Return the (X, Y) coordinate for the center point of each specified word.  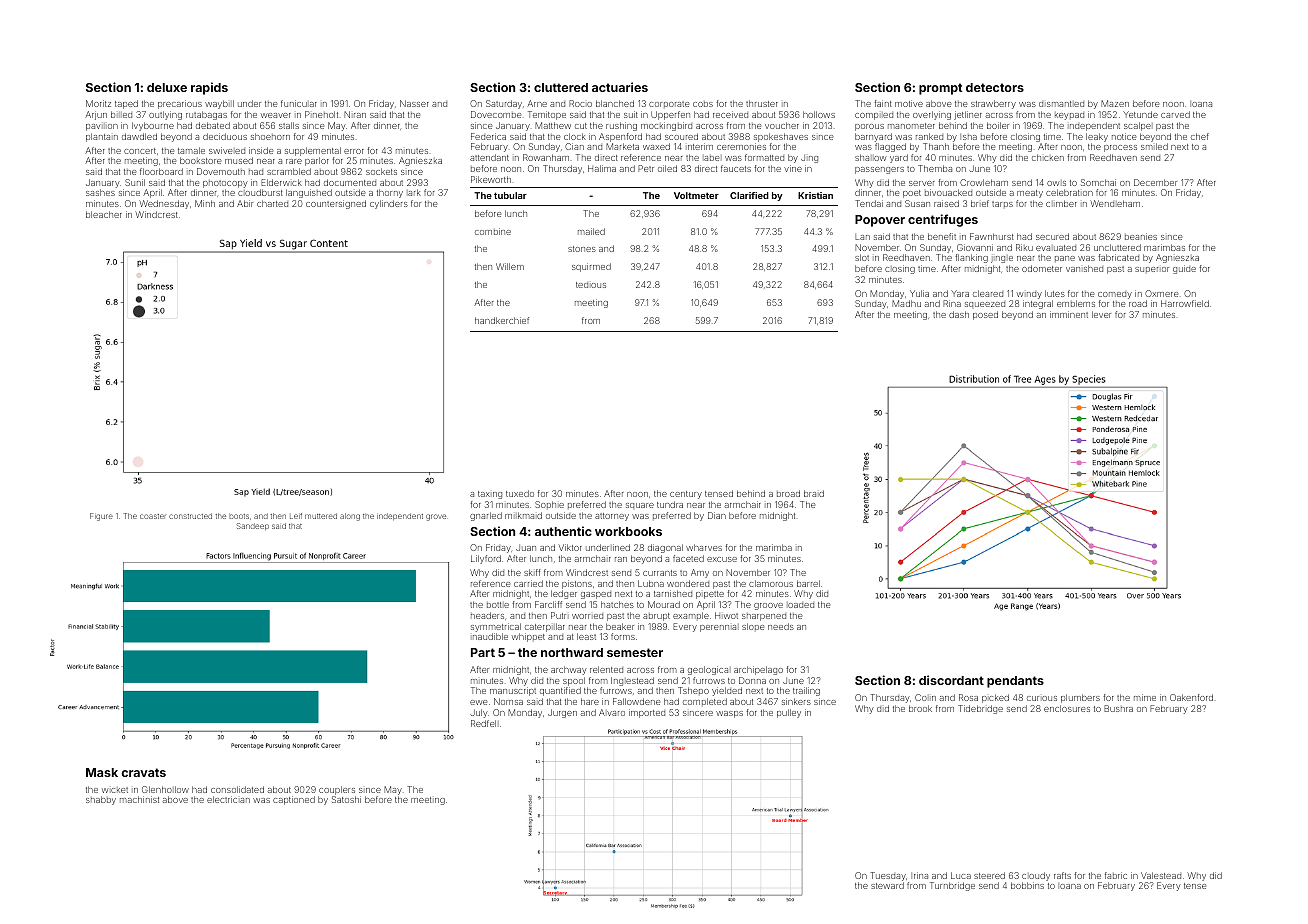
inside (261, 150)
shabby (101, 800)
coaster (153, 516)
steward (887, 885)
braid (814, 493)
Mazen (1115, 103)
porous (869, 127)
